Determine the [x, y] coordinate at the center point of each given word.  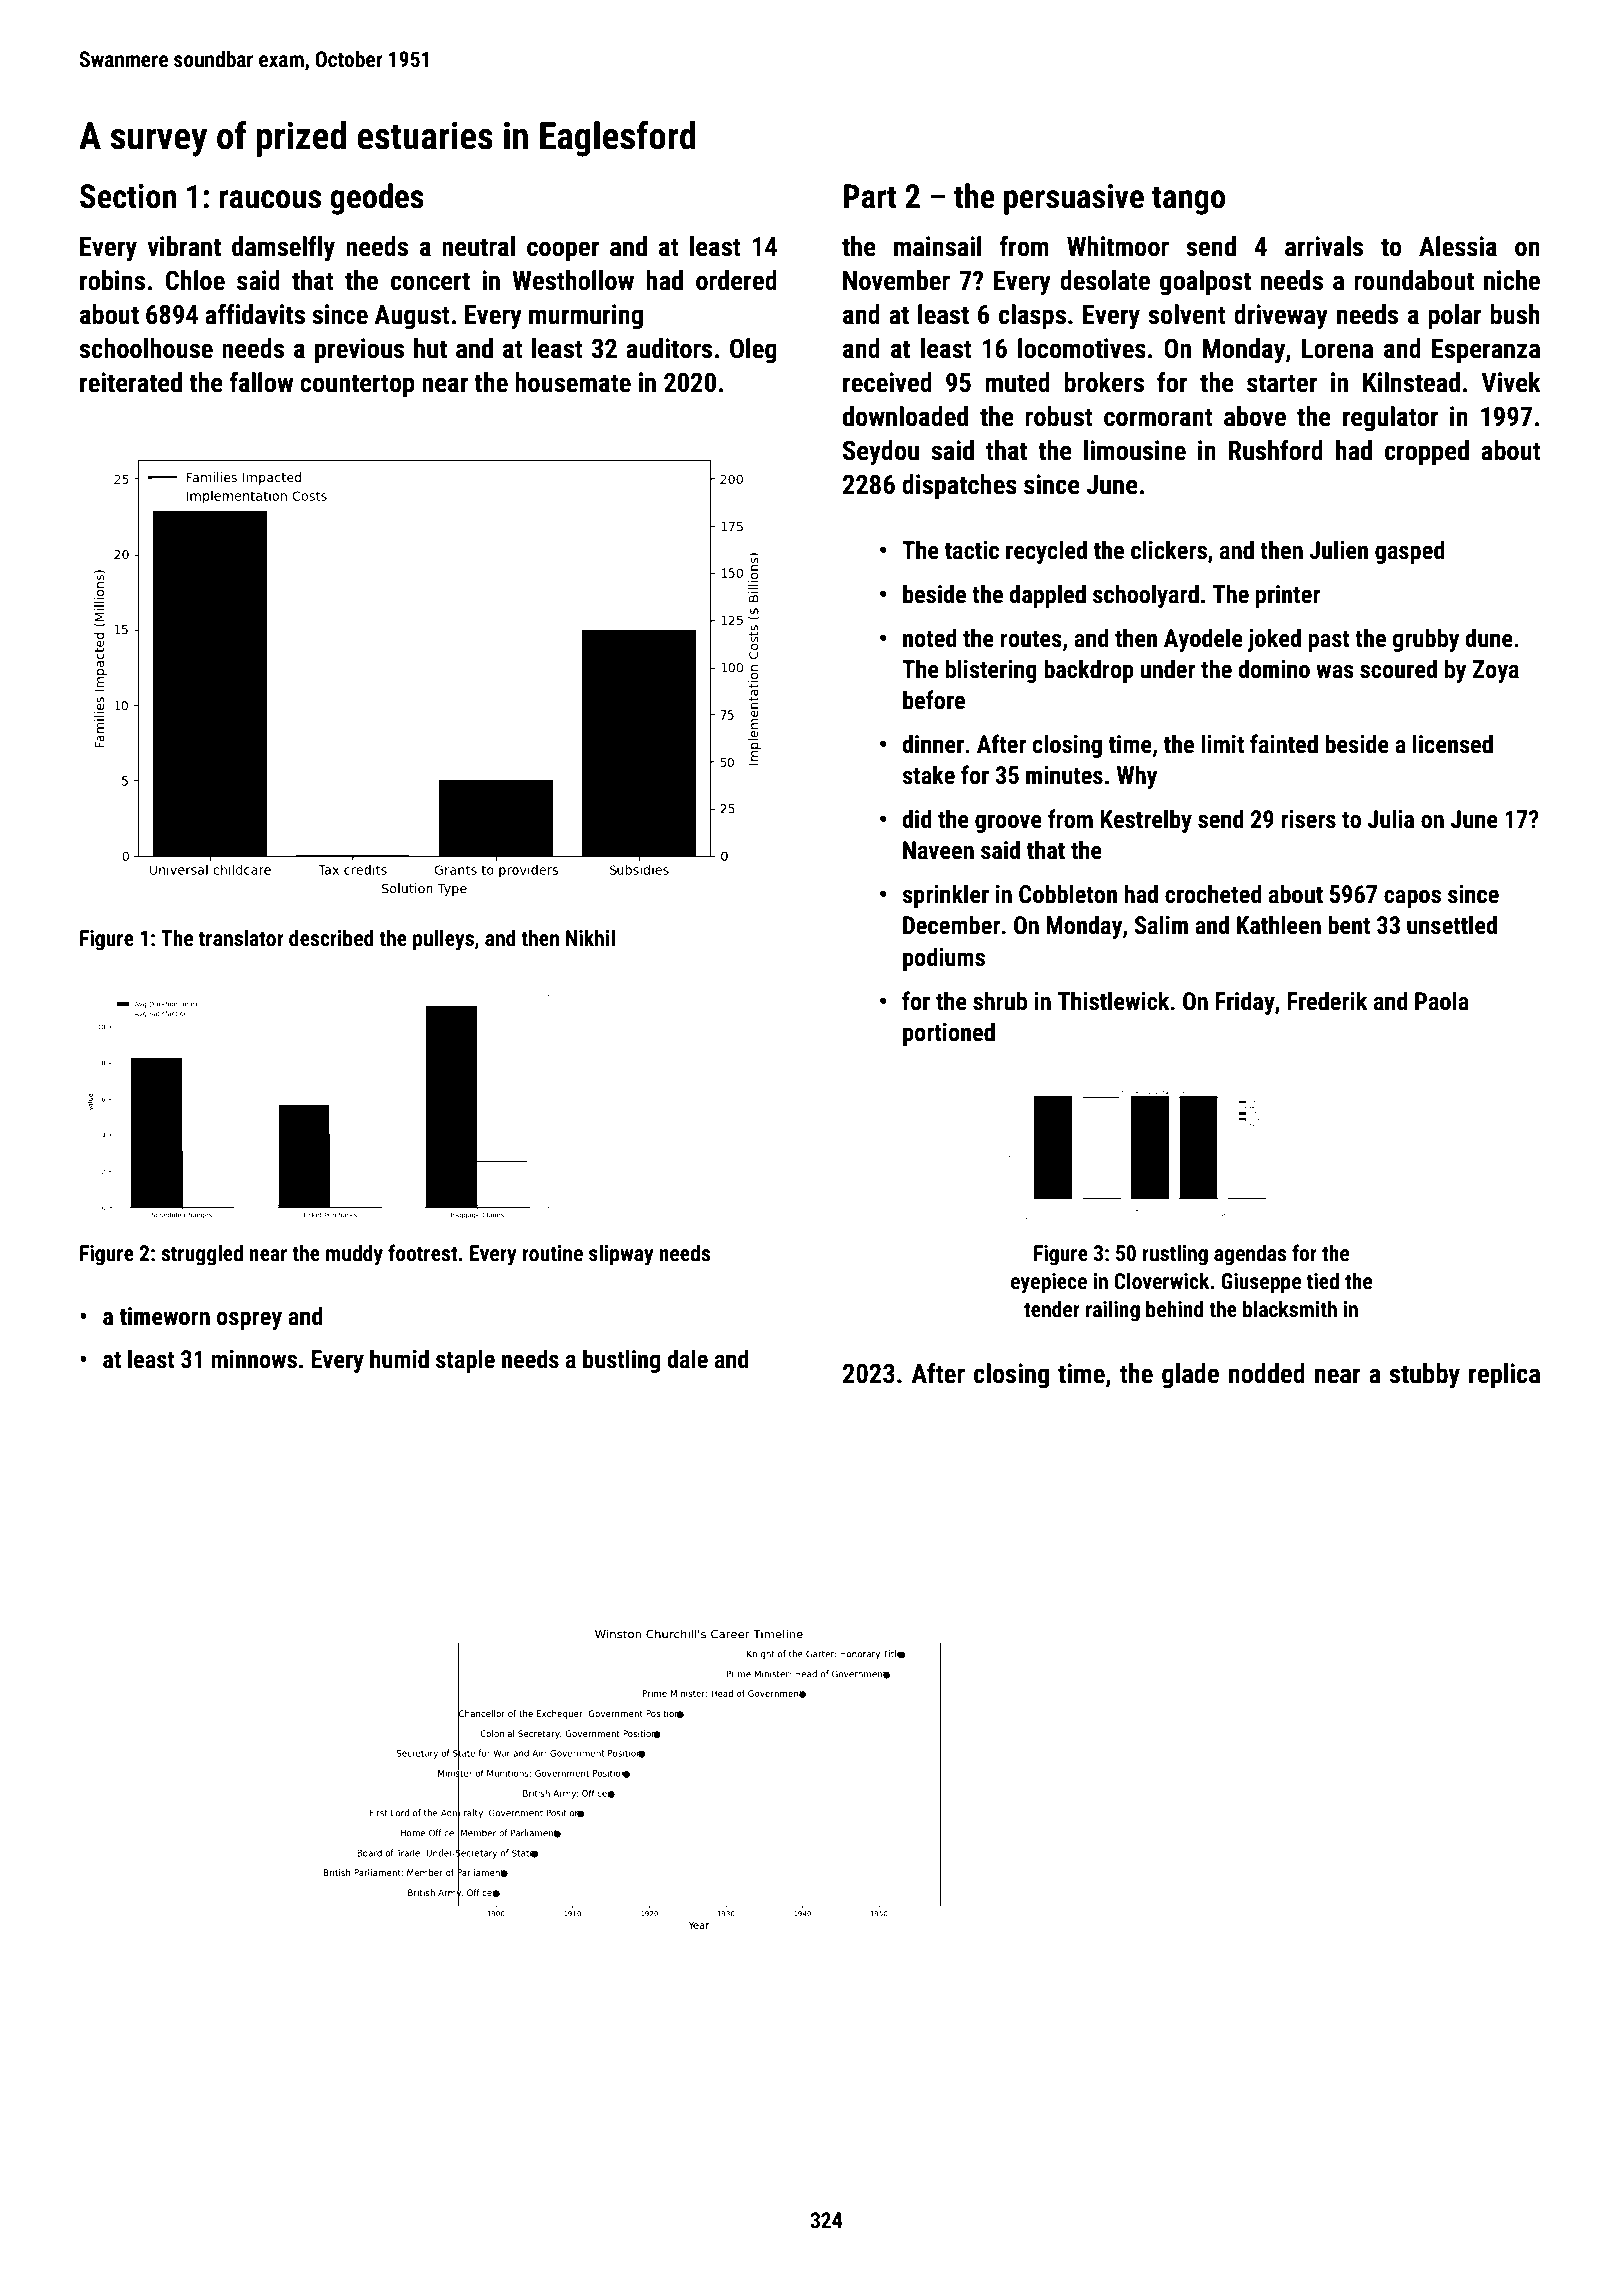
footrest [423, 1253]
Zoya [1496, 671]
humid [399, 1359]
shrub [1000, 1001]
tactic [972, 550]
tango [1188, 200]
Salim [1161, 925]
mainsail [938, 246]
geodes [377, 199]
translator [241, 938]
